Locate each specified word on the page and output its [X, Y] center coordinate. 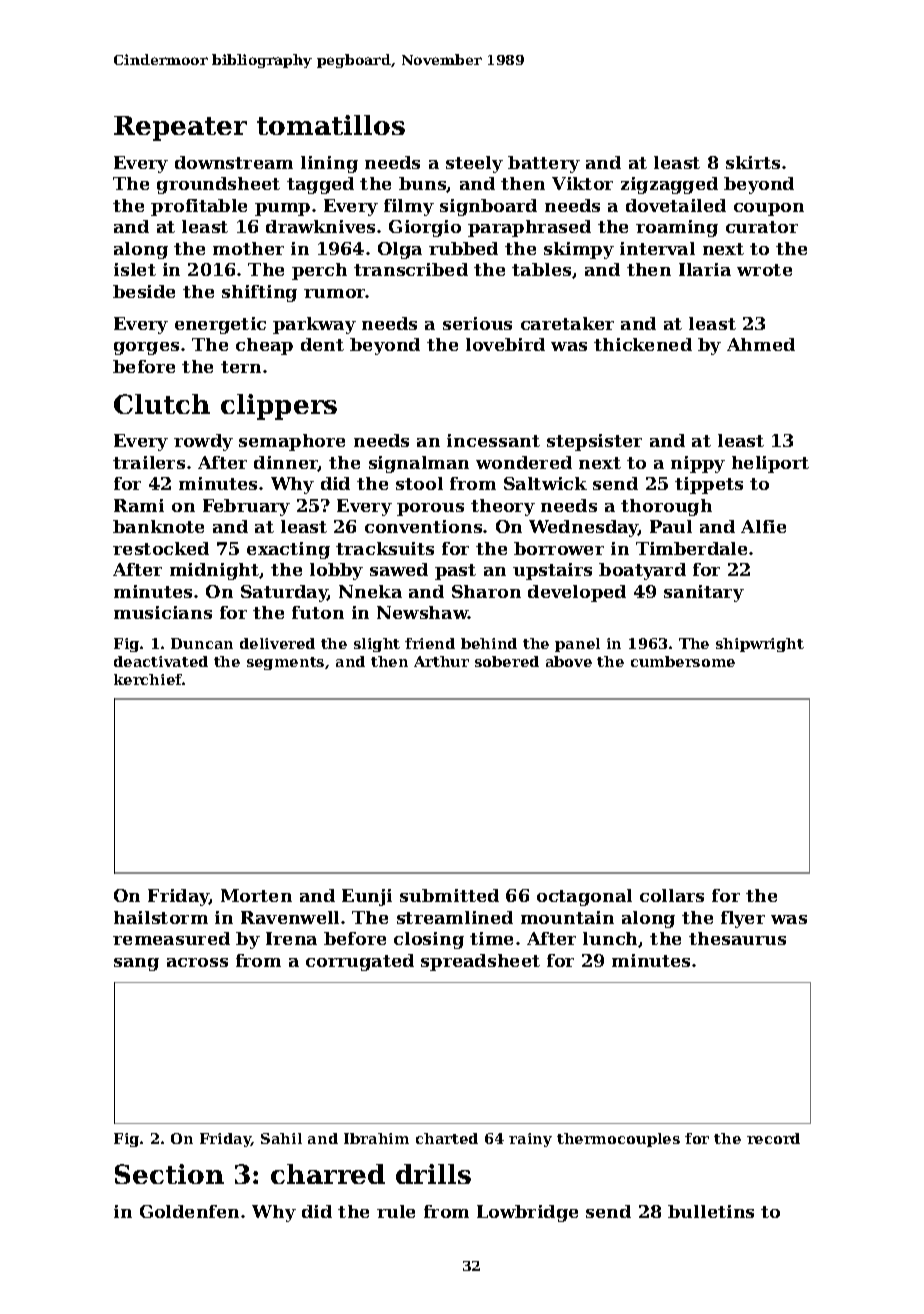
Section [169, 1174]
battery [544, 164]
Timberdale [691, 548]
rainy [530, 1140]
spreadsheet [480, 962]
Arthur [441, 661]
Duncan [202, 643]
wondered [524, 462]
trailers [149, 462]
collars [672, 895]
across [197, 962]
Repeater [180, 128]
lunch [611, 939]
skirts [753, 162]
